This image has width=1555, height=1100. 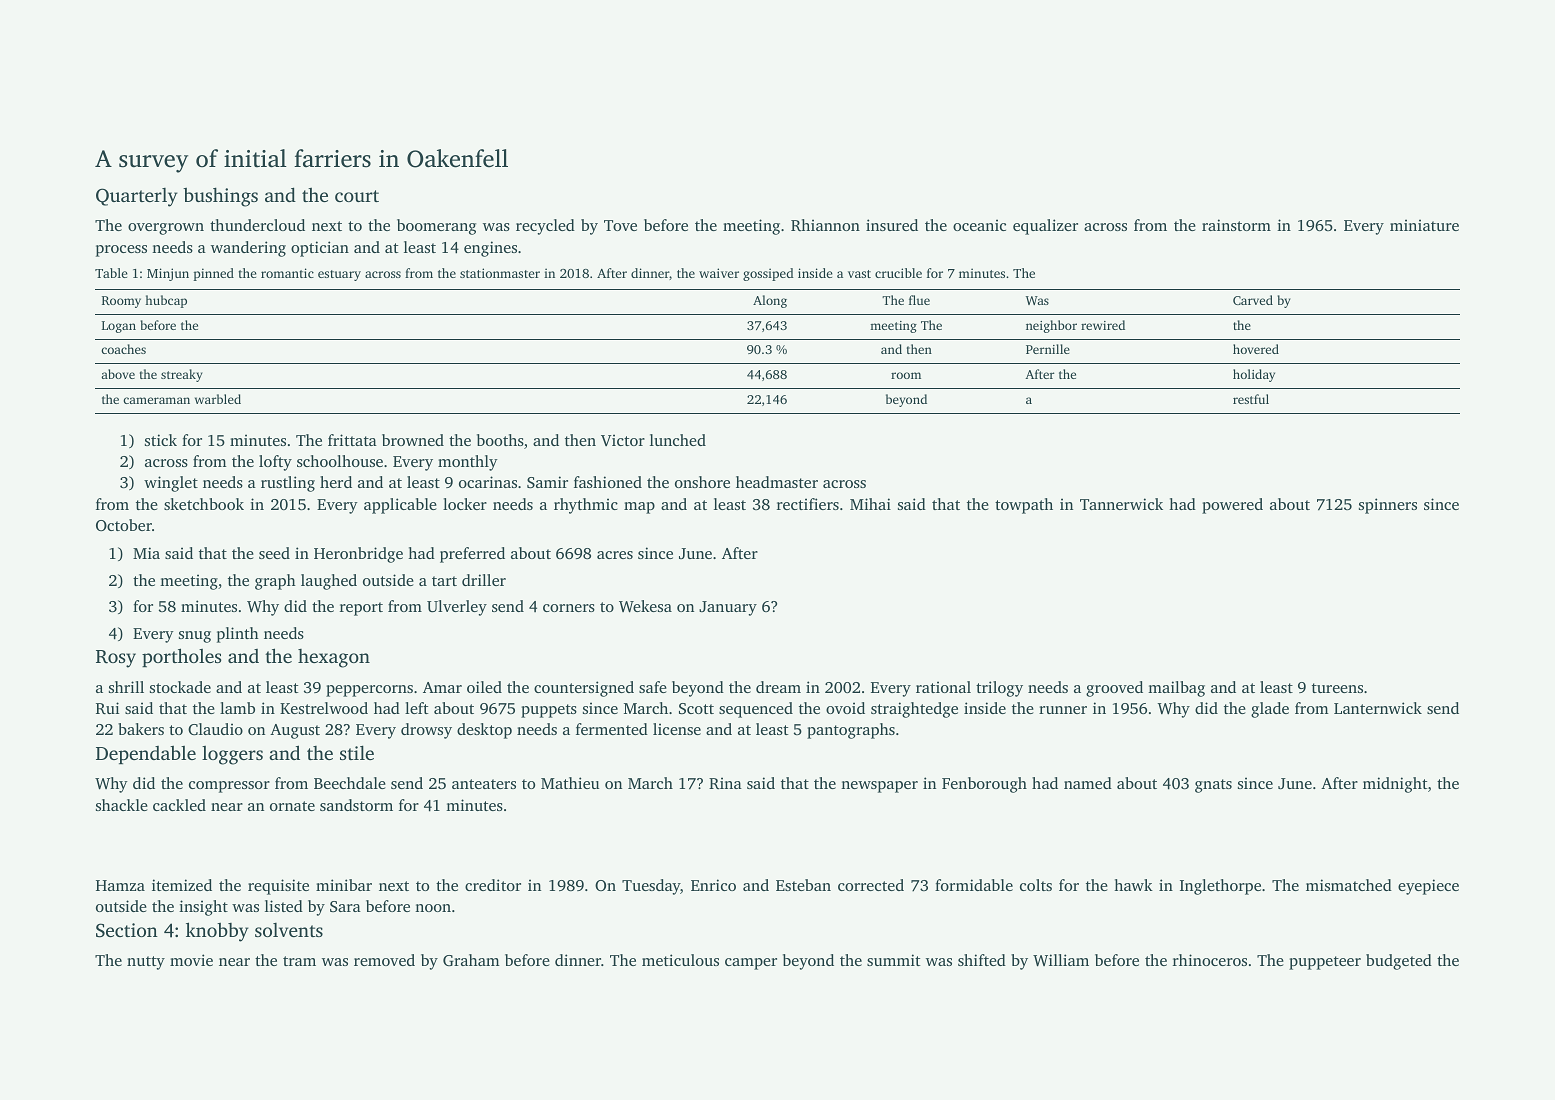 I want to click on stick, so click(x=161, y=440).
